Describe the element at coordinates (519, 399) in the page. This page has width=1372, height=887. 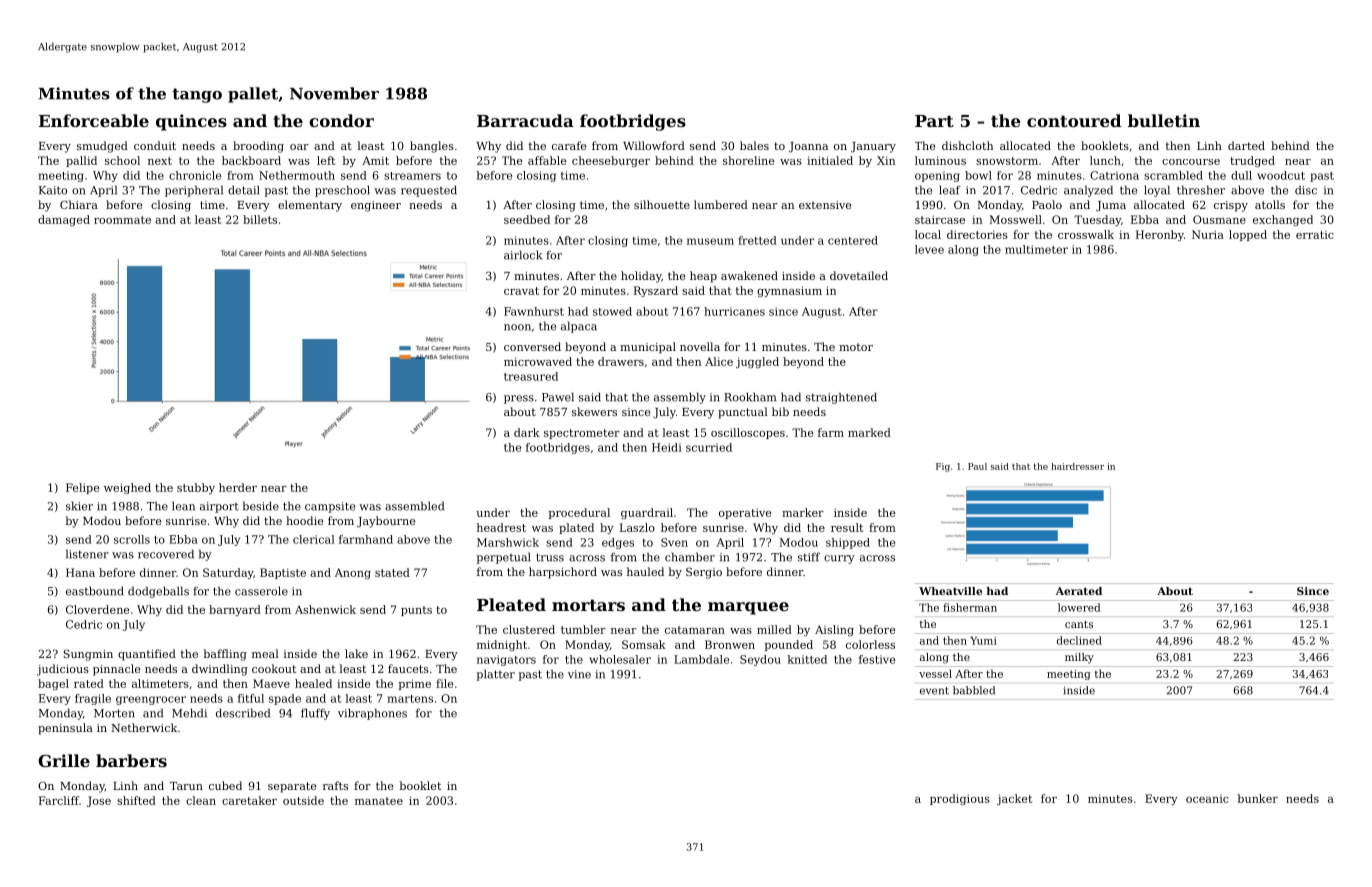
I see `press` at that location.
